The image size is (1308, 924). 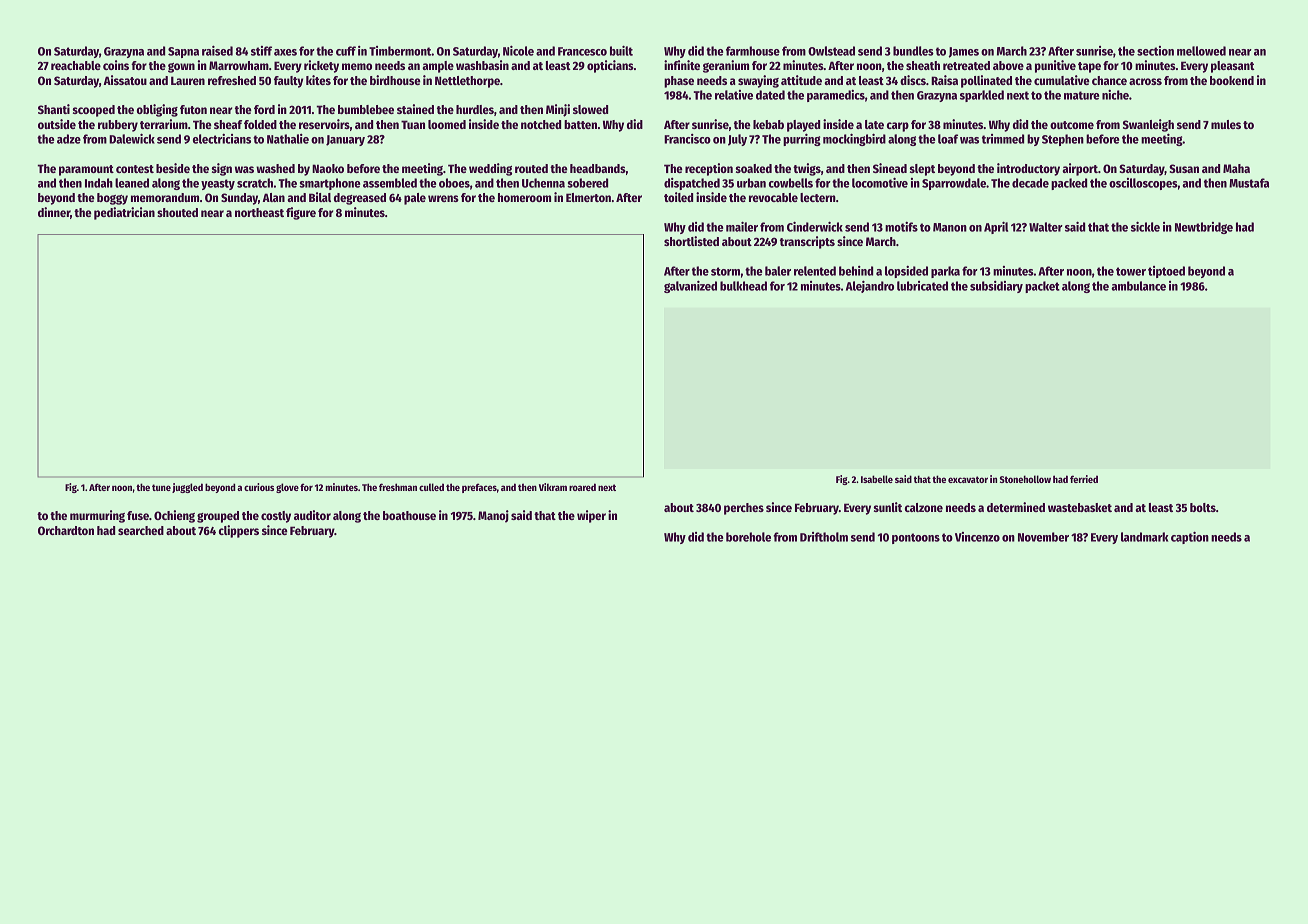 I want to click on tune, so click(x=161, y=487).
